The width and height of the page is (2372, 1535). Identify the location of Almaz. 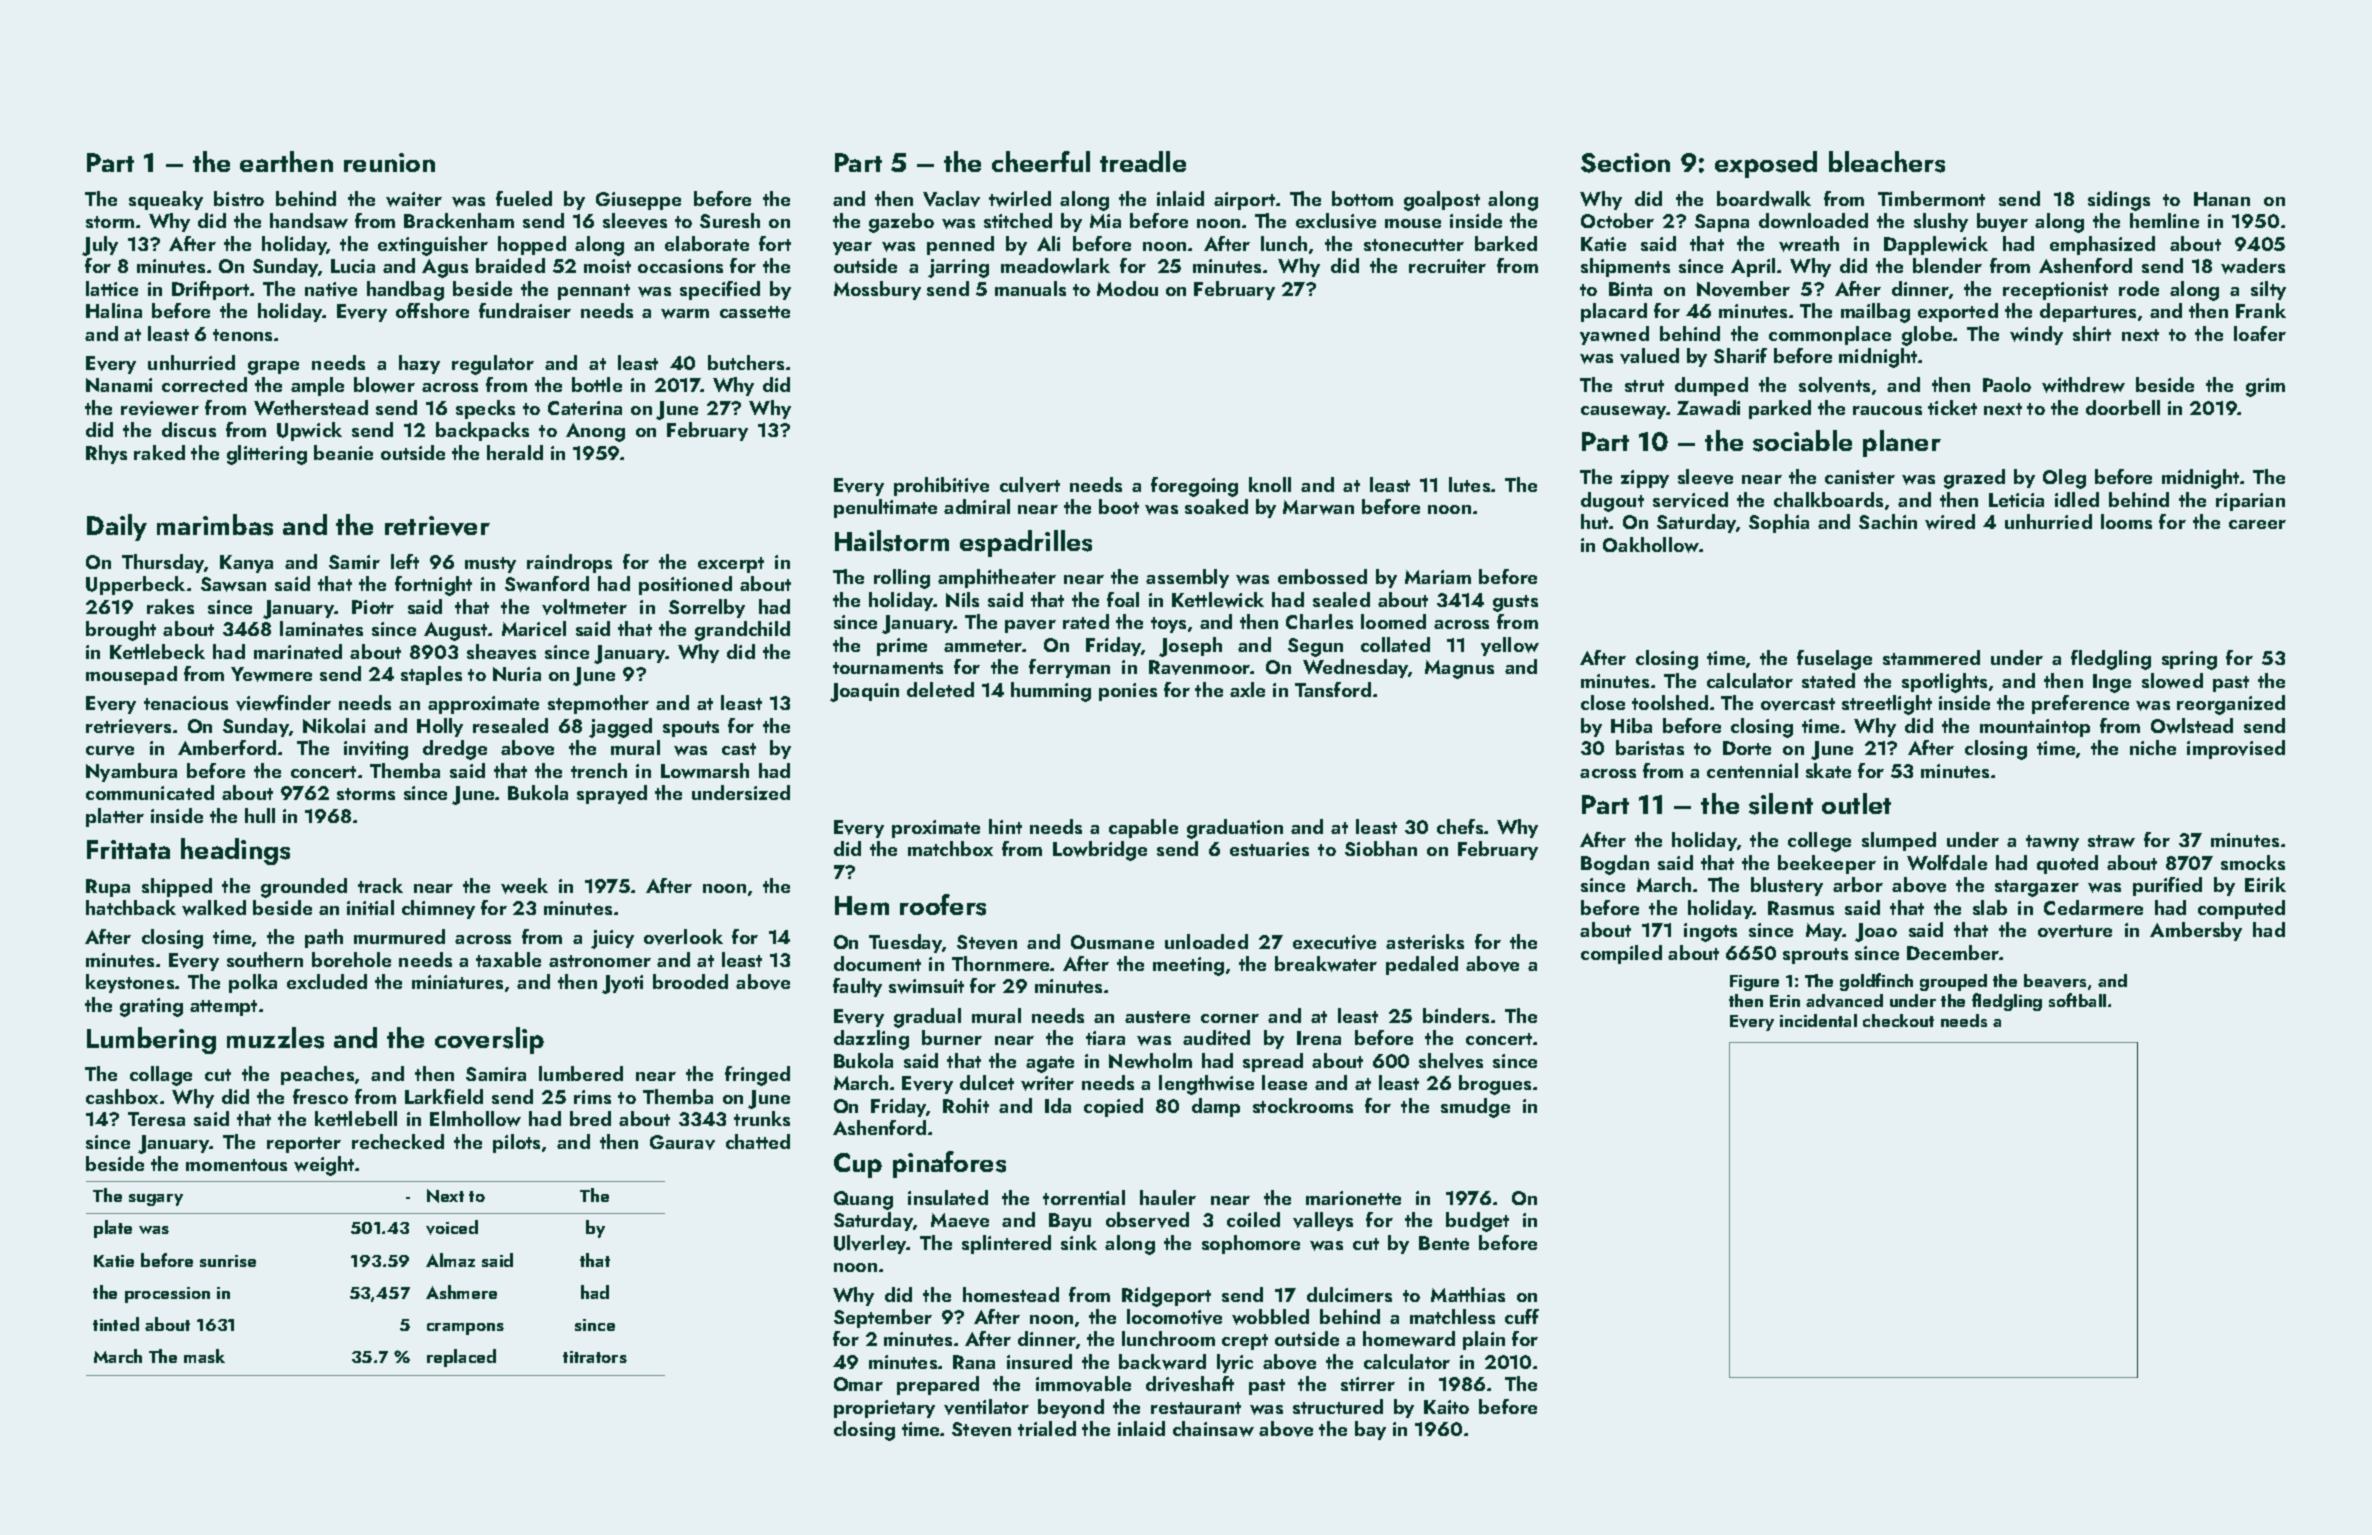
(450, 1260).
